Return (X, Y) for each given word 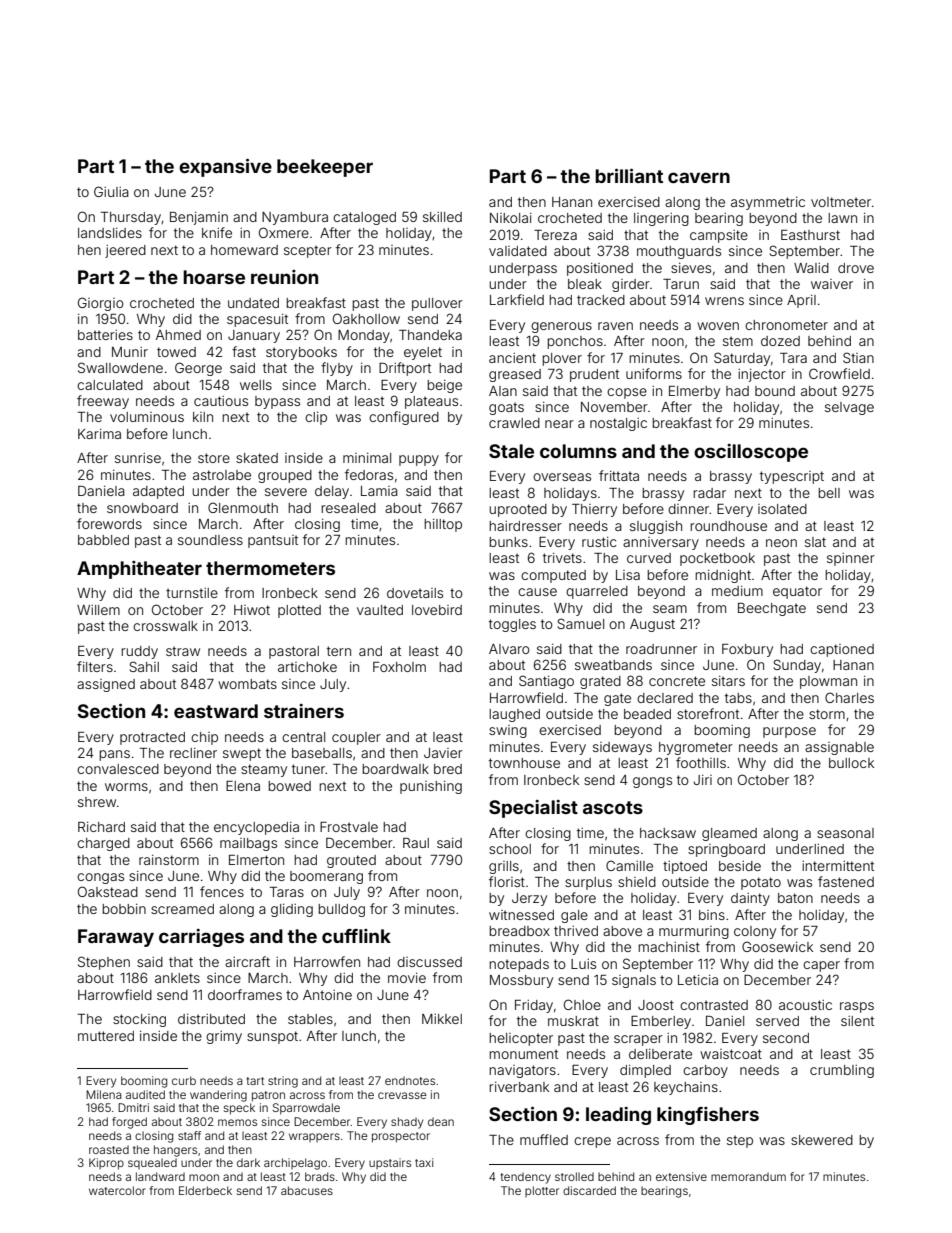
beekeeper (325, 168)
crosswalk (165, 626)
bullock (851, 763)
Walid (811, 268)
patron (268, 1096)
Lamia (379, 491)
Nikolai (511, 218)
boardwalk (395, 769)
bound (775, 391)
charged (103, 844)
